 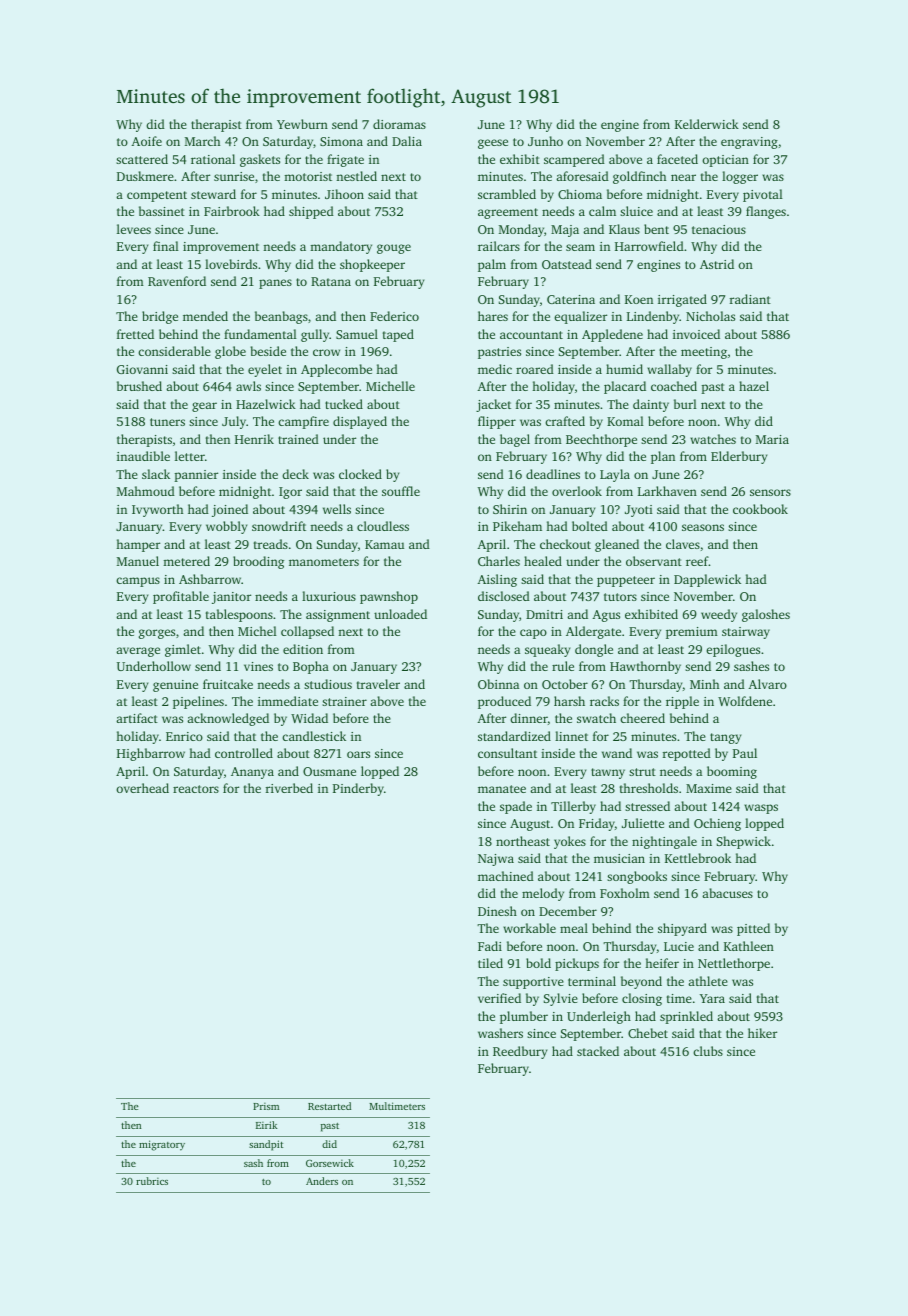 What do you see at coordinates (394, 249) in the screenshot?
I see `gouge` at bounding box center [394, 249].
